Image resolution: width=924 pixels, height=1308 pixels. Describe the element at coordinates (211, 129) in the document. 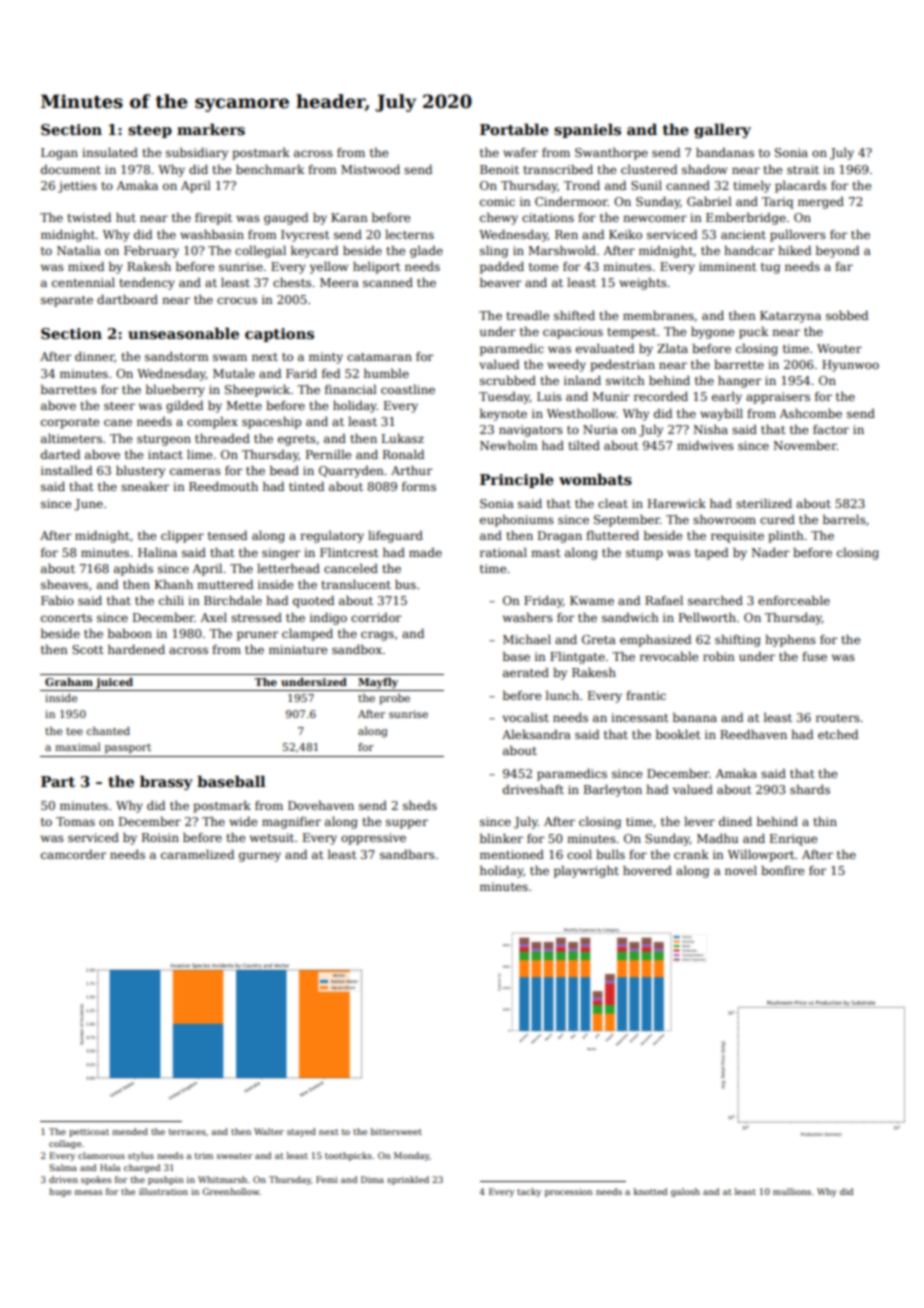

I see `markers` at that location.
